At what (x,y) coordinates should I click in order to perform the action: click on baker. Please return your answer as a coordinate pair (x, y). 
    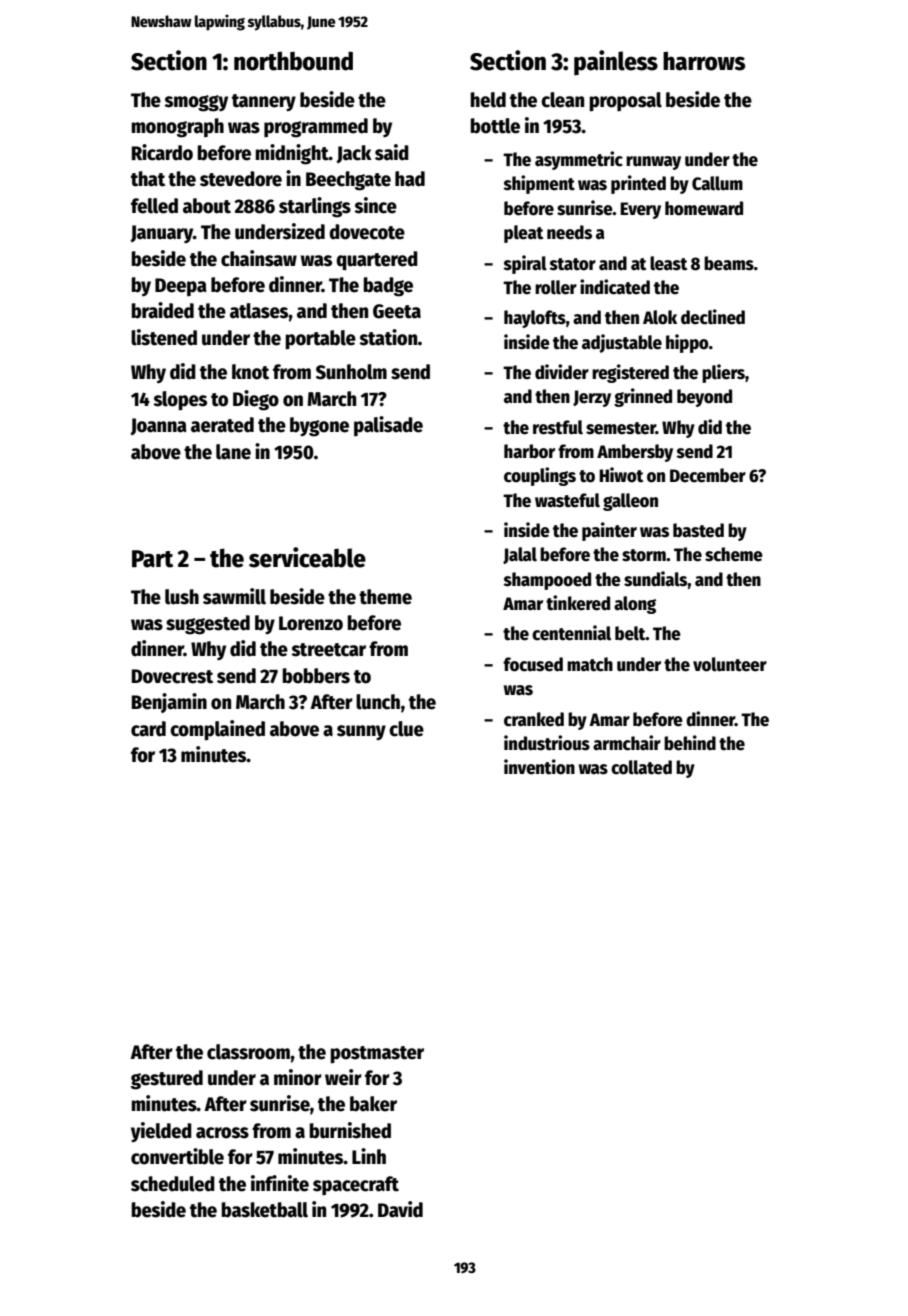
    Looking at the image, I should click on (373, 1104).
